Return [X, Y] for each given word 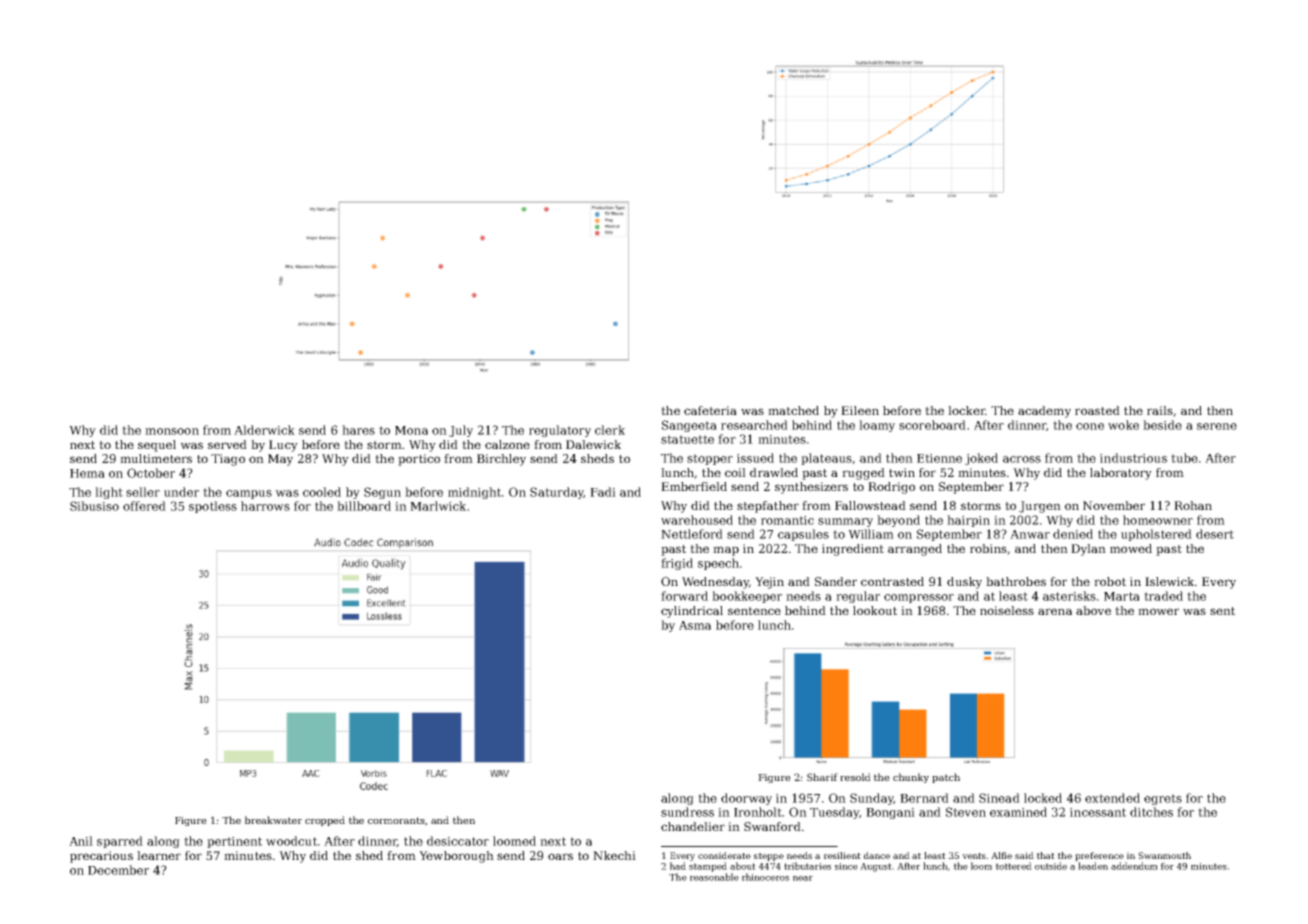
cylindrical [692, 612]
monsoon [172, 431]
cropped [325, 821]
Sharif [822, 777]
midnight [474, 493]
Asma [695, 625]
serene [1217, 426]
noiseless [1007, 610]
